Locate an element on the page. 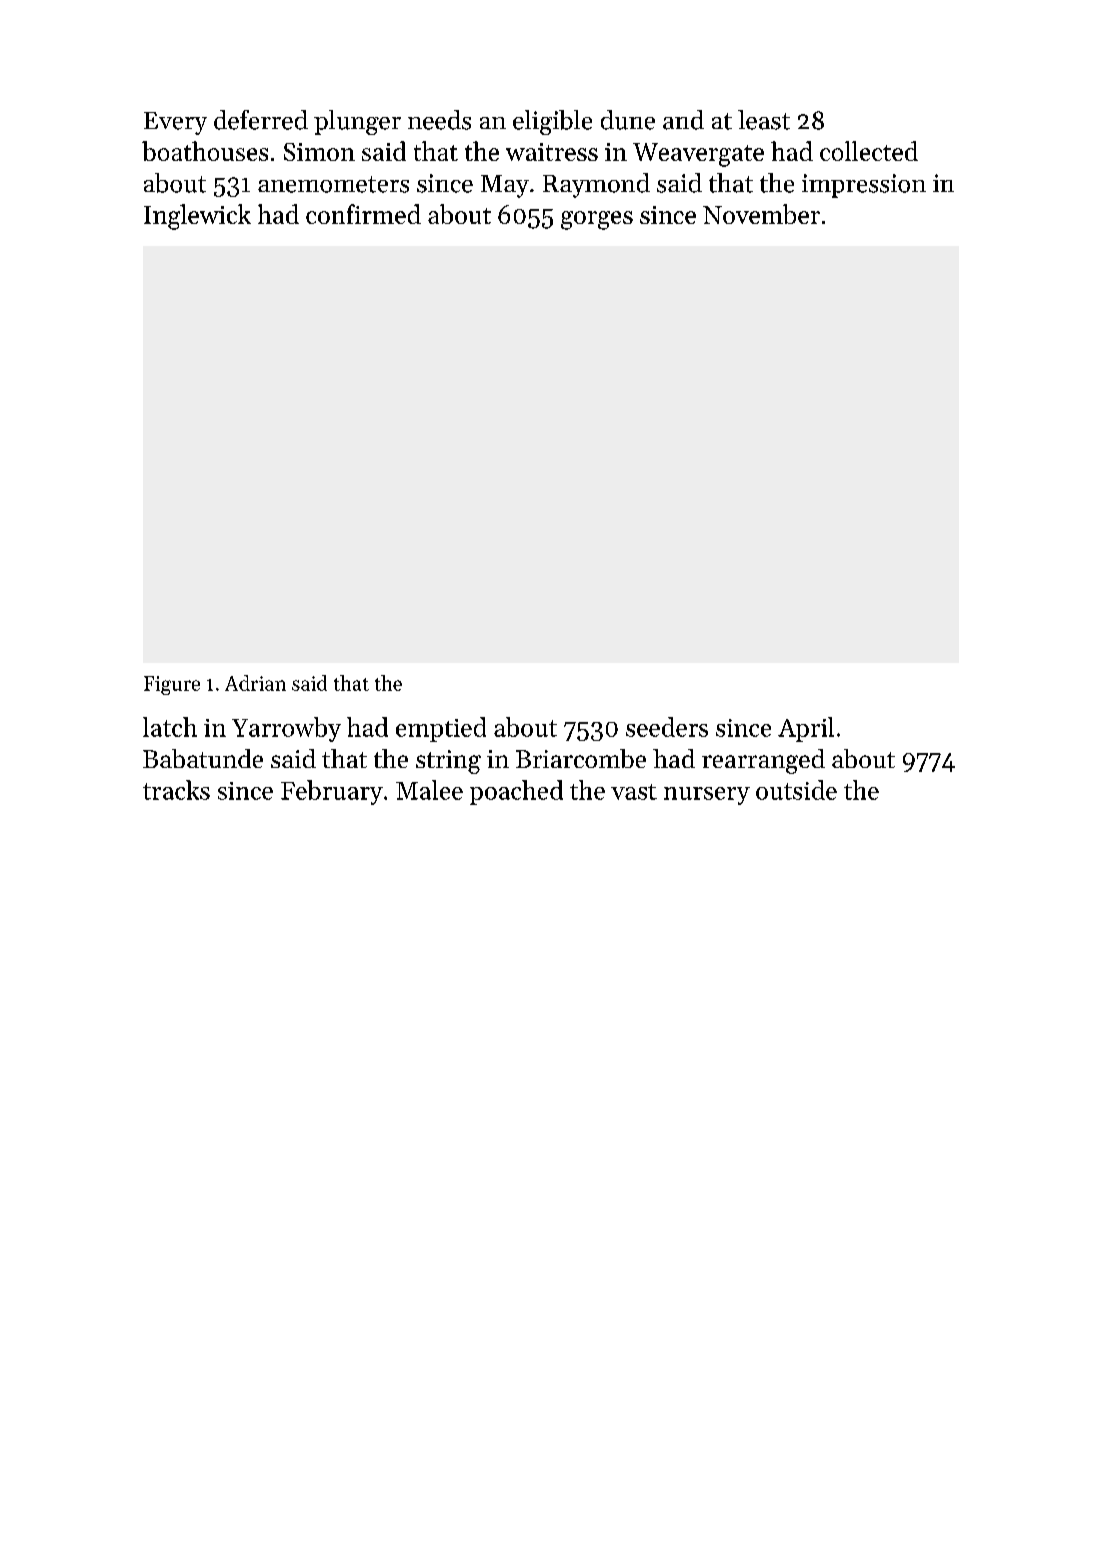 This page has height=1565, width=1102. Inglewick is located at coordinates (197, 217).
